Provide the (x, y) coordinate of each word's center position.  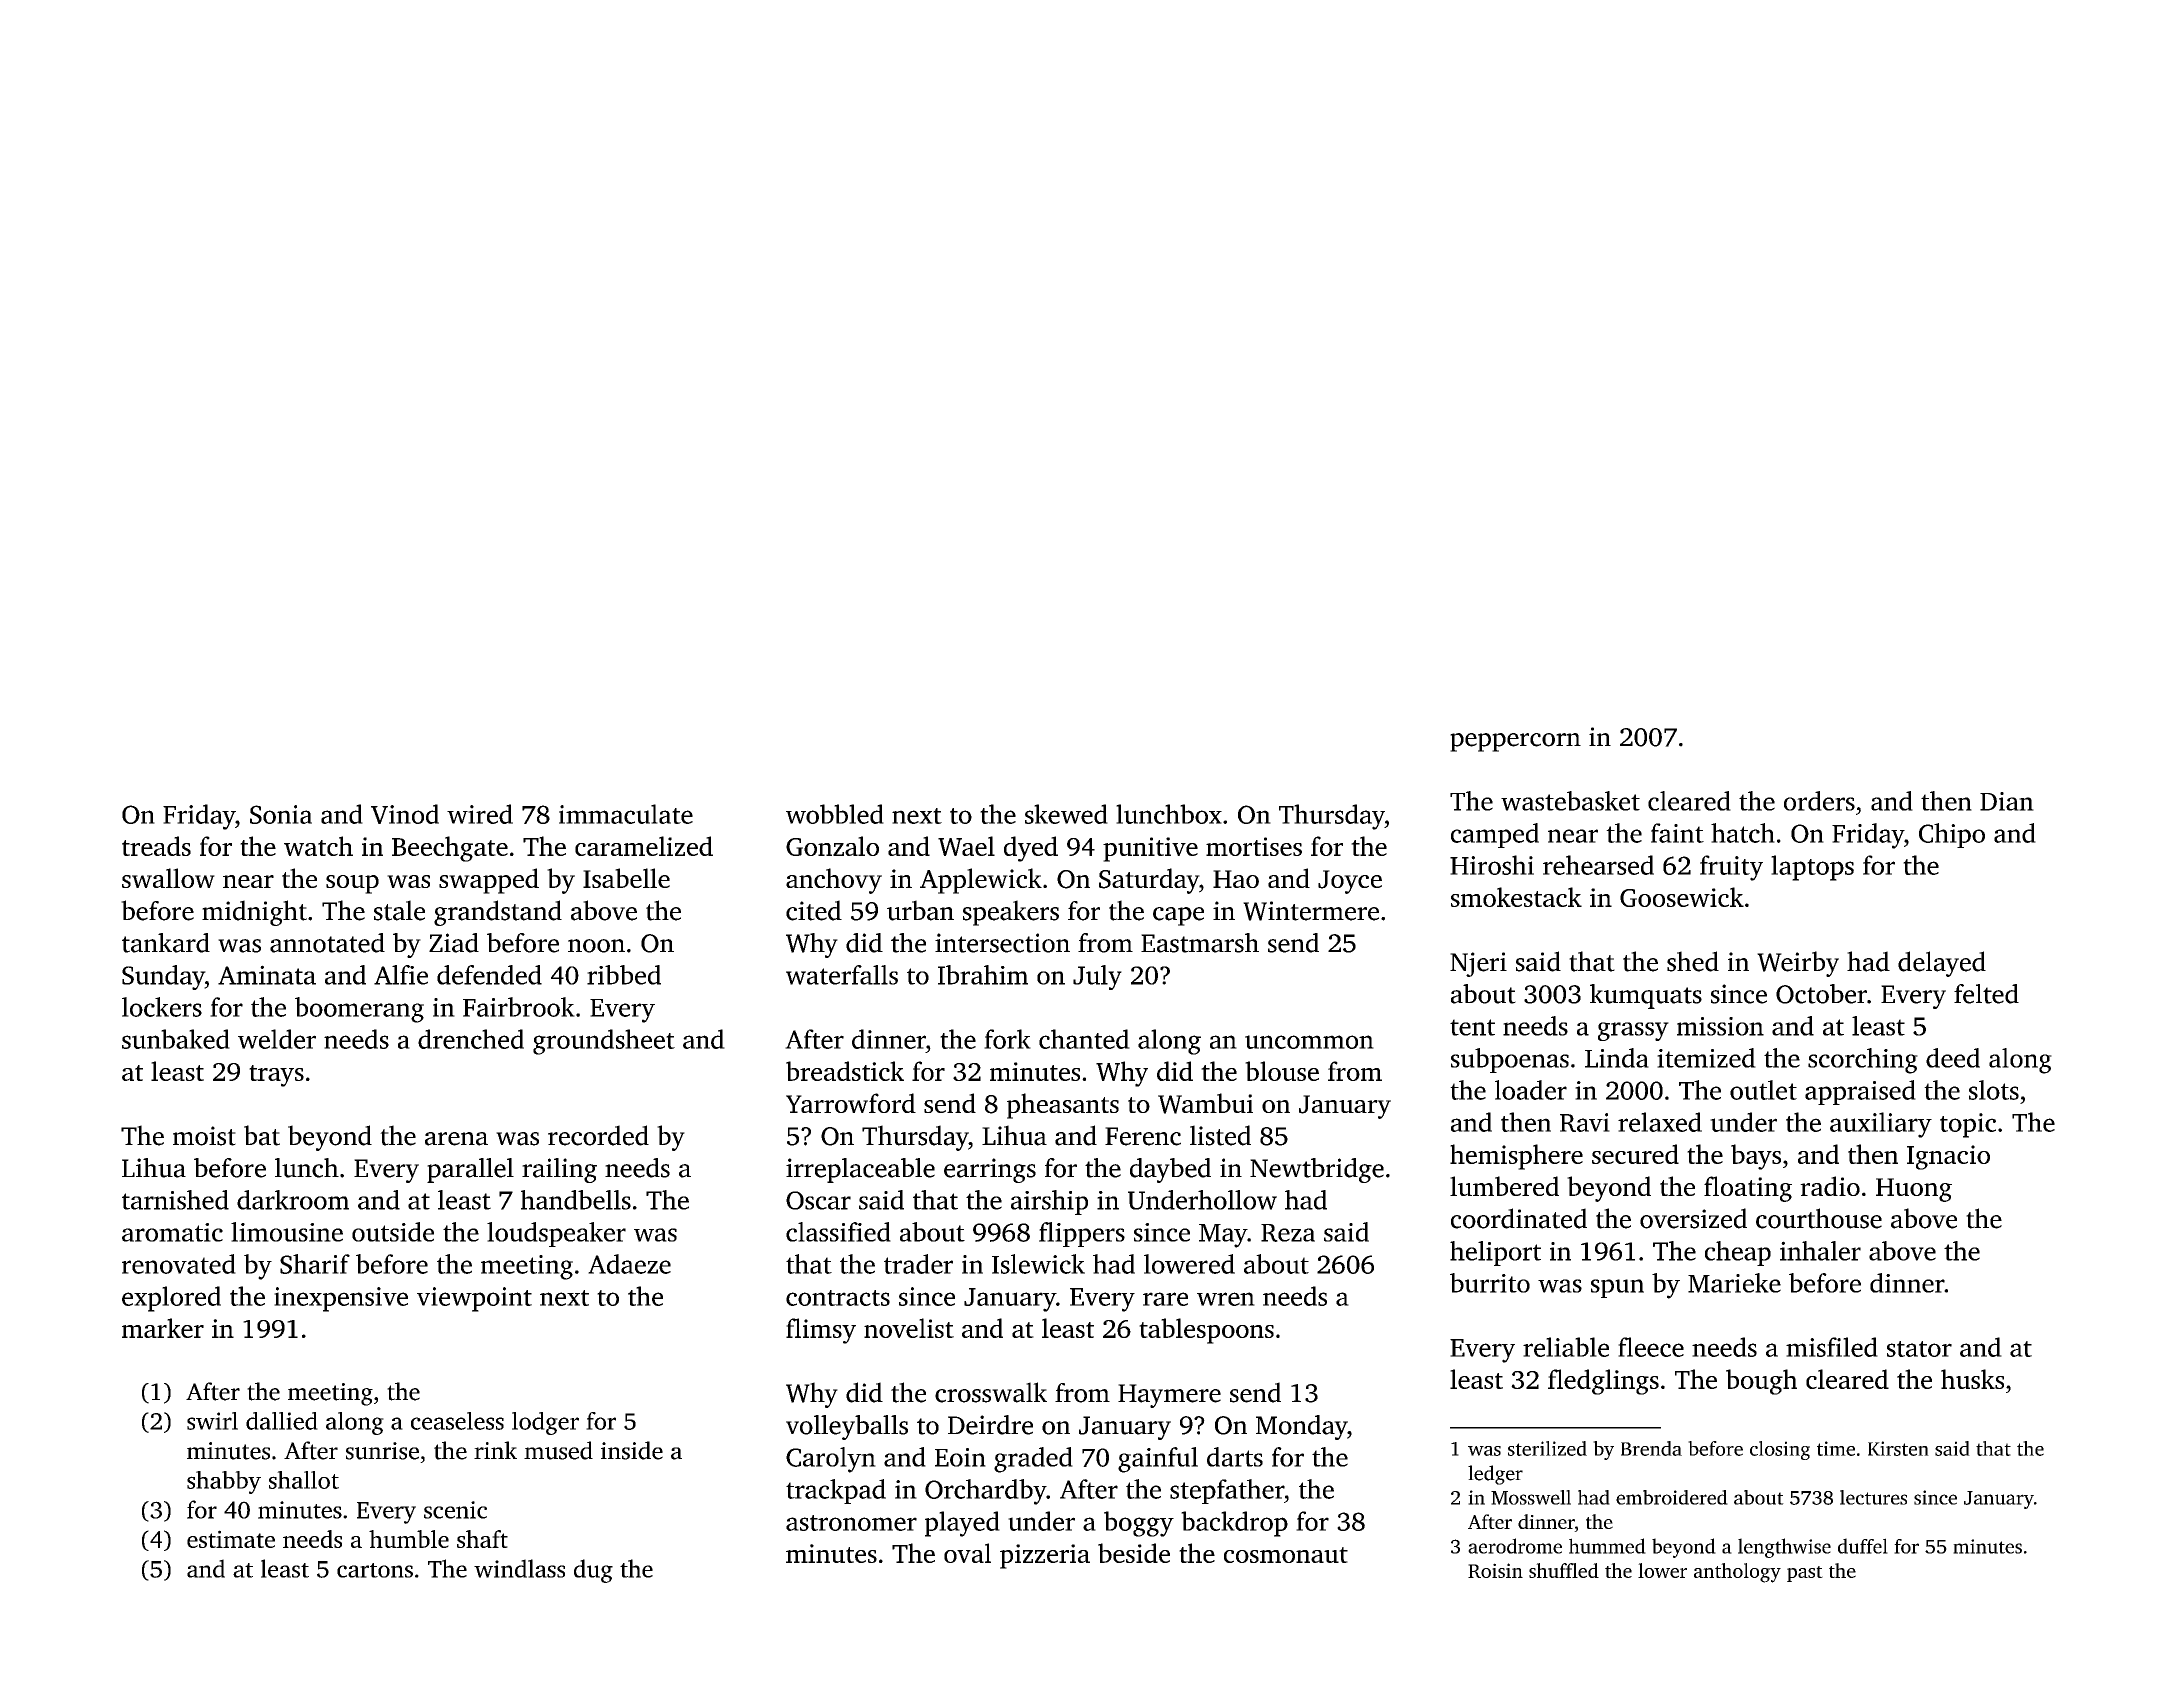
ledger (1495, 1475)
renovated (179, 1264)
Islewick (1038, 1264)
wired (480, 814)
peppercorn (1515, 742)
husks (1972, 1379)
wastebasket (1570, 801)
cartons (375, 1570)
